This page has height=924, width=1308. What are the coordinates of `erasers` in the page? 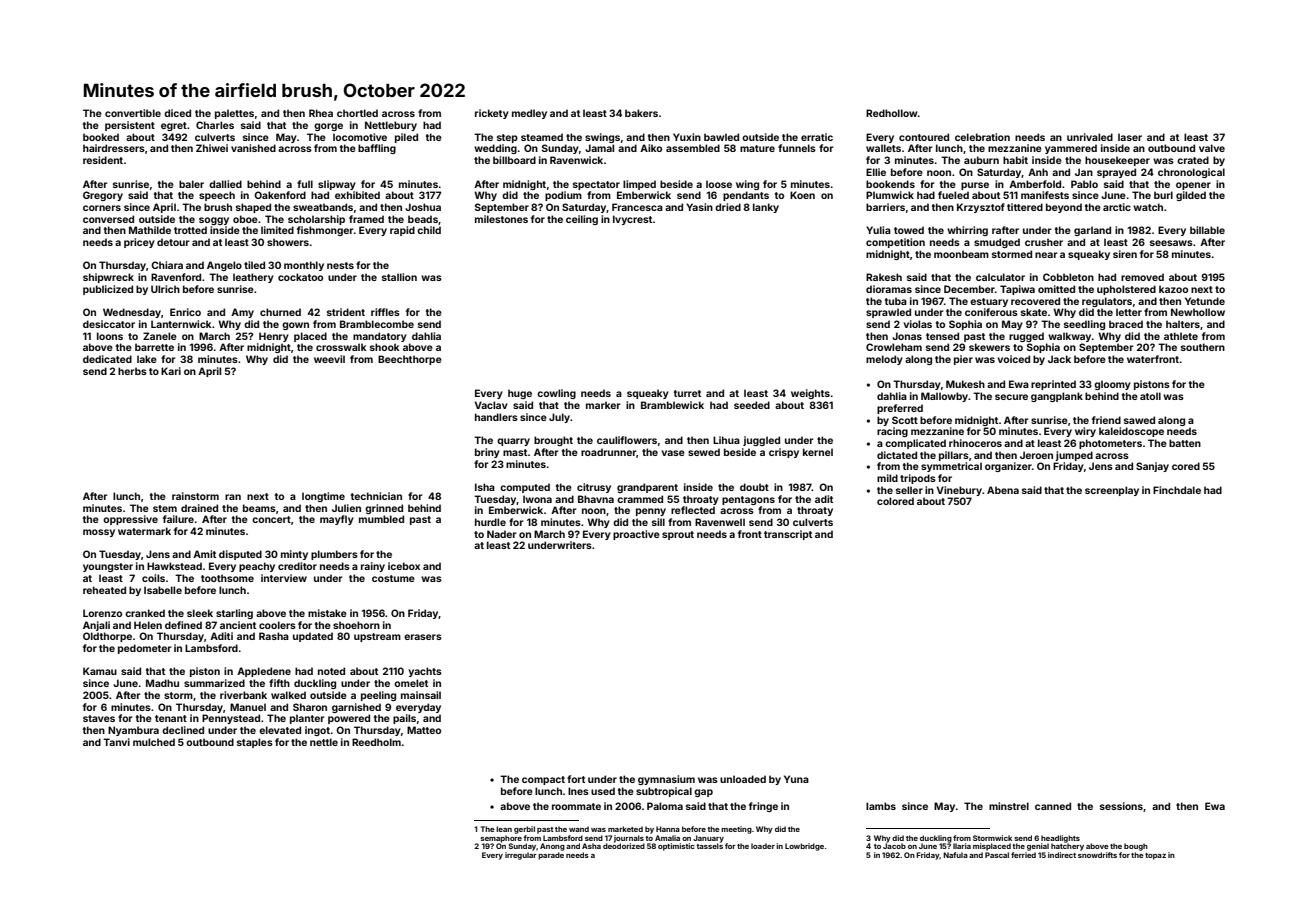 It's located at (423, 637).
